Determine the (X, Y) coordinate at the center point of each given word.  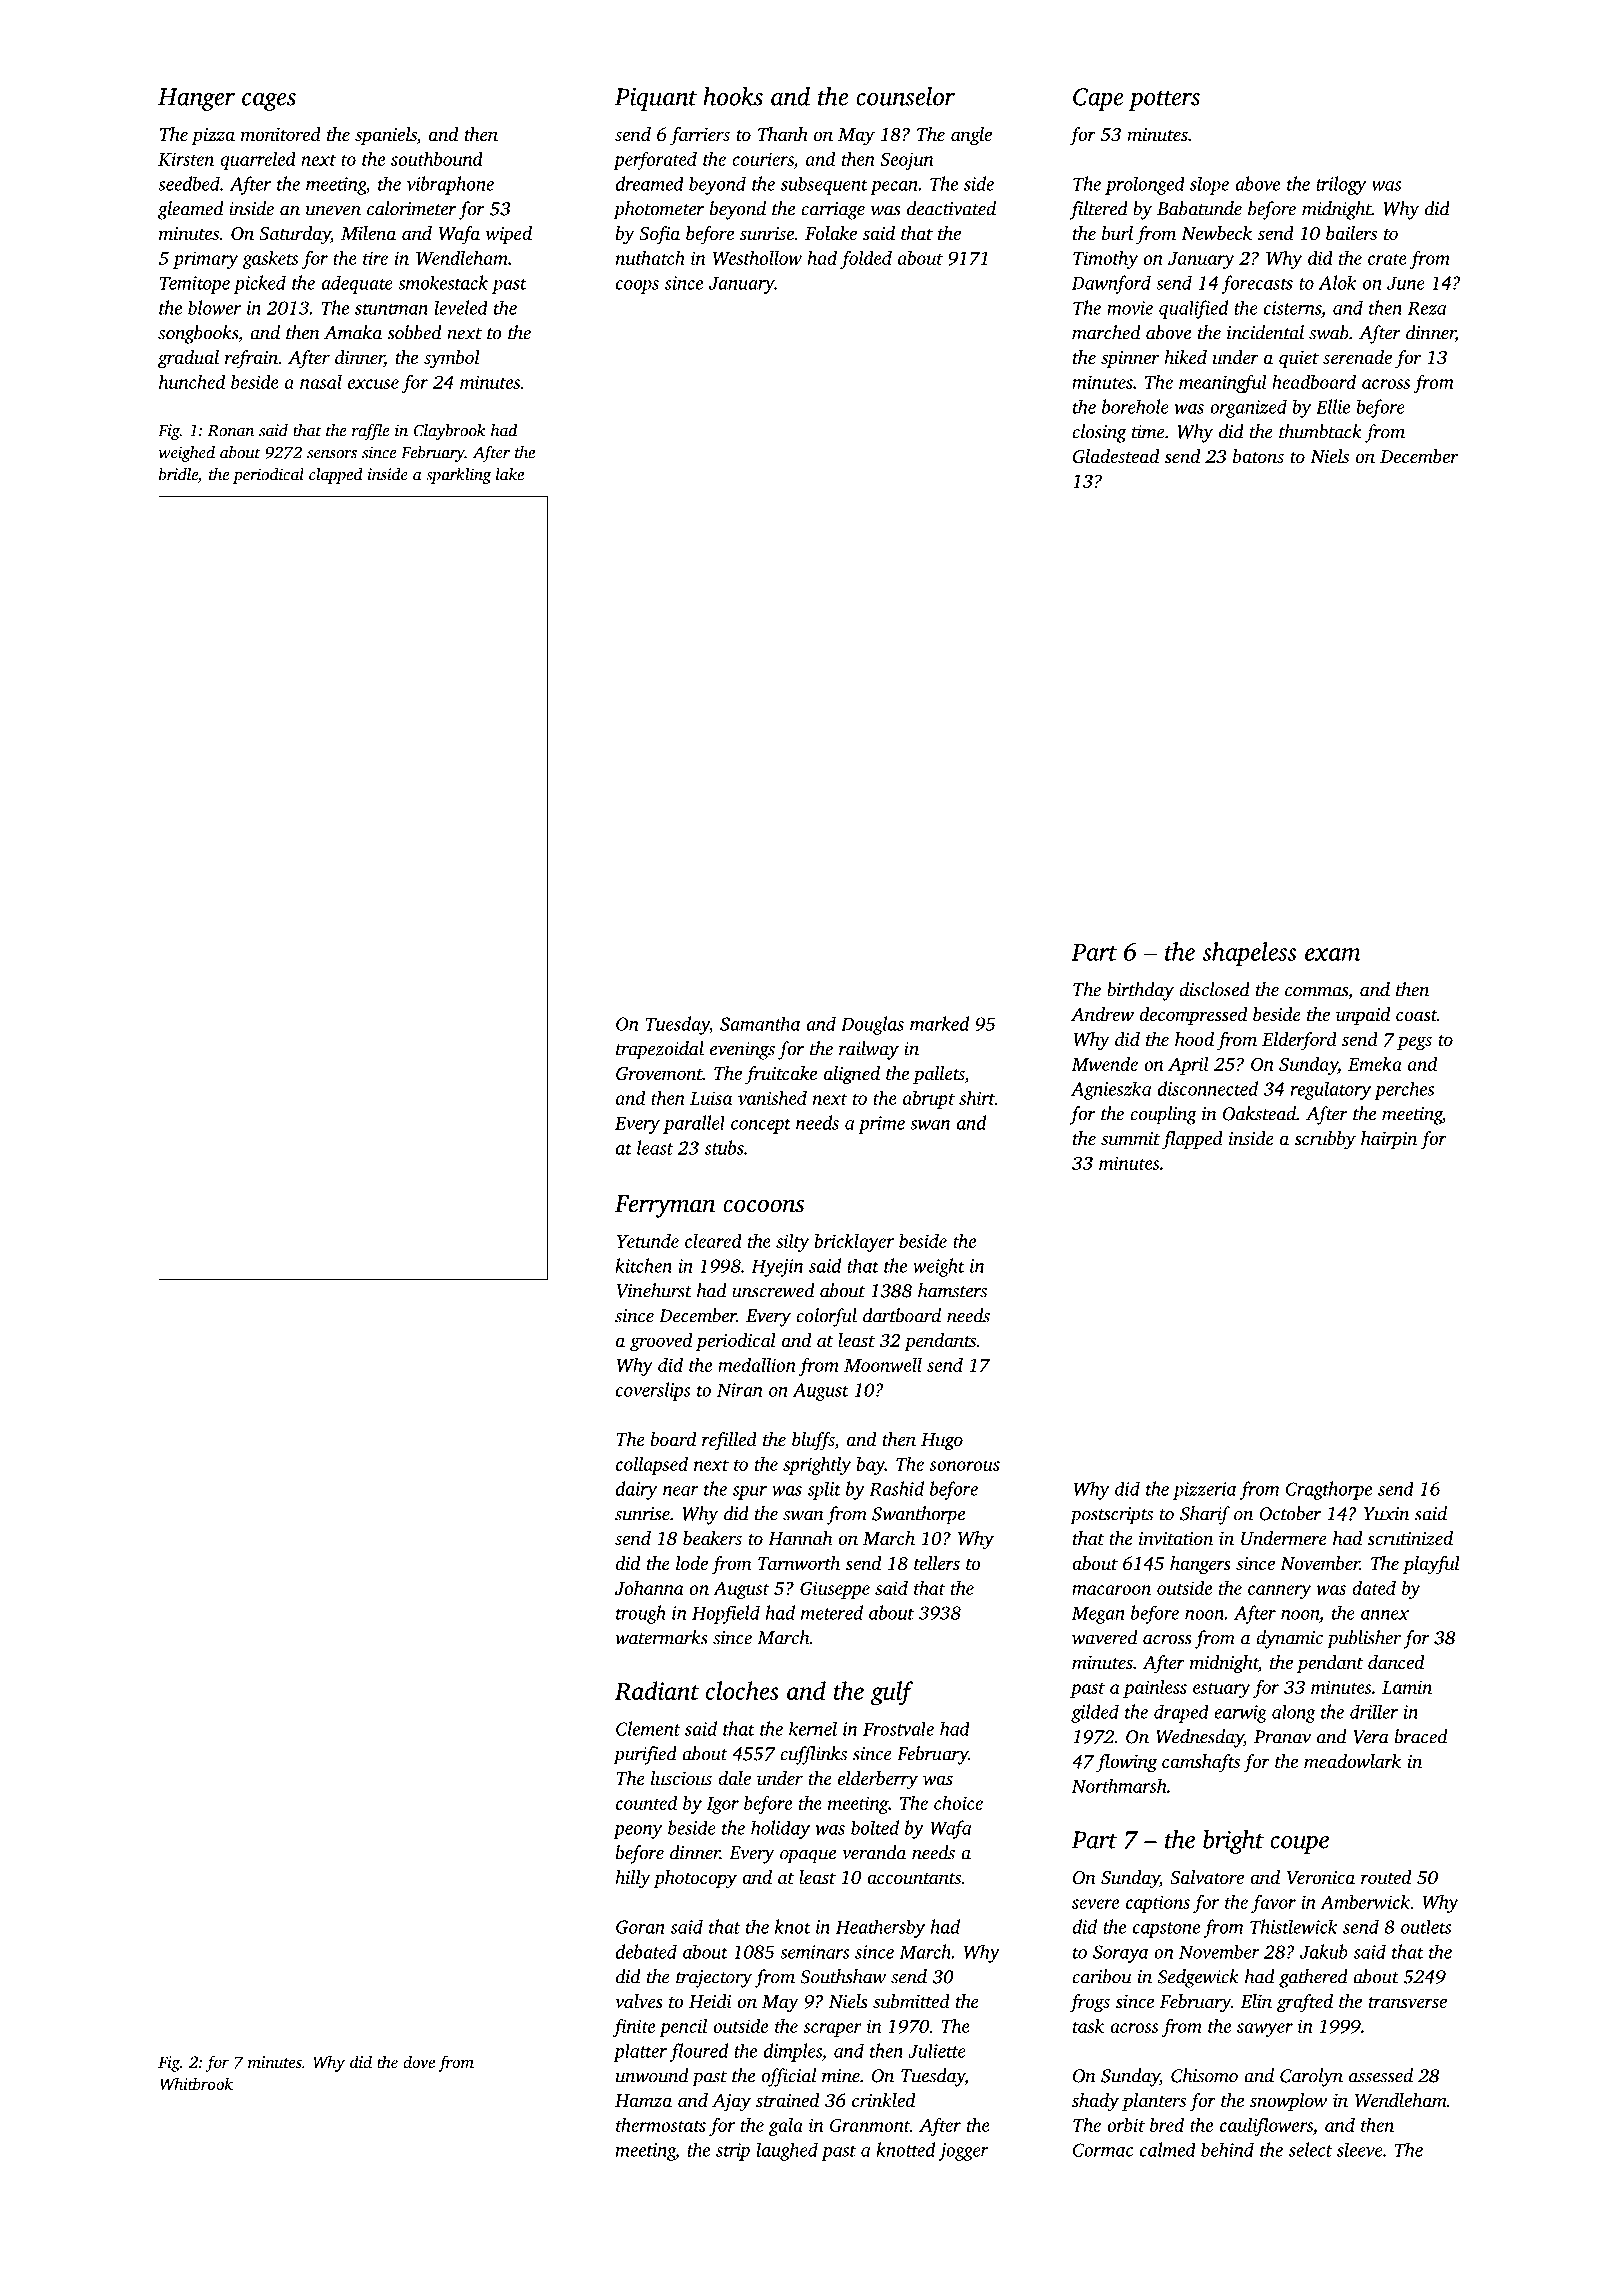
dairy (636, 1490)
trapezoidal (660, 1050)
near (681, 1491)
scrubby (1325, 1140)
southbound (437, 158)
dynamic (1289, 1639)
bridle (178, 474)
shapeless (1249, 954)
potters (1164, 101)
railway (869, 1050)
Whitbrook (196, 2084)
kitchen (643, 1265)
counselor (905, 96)
